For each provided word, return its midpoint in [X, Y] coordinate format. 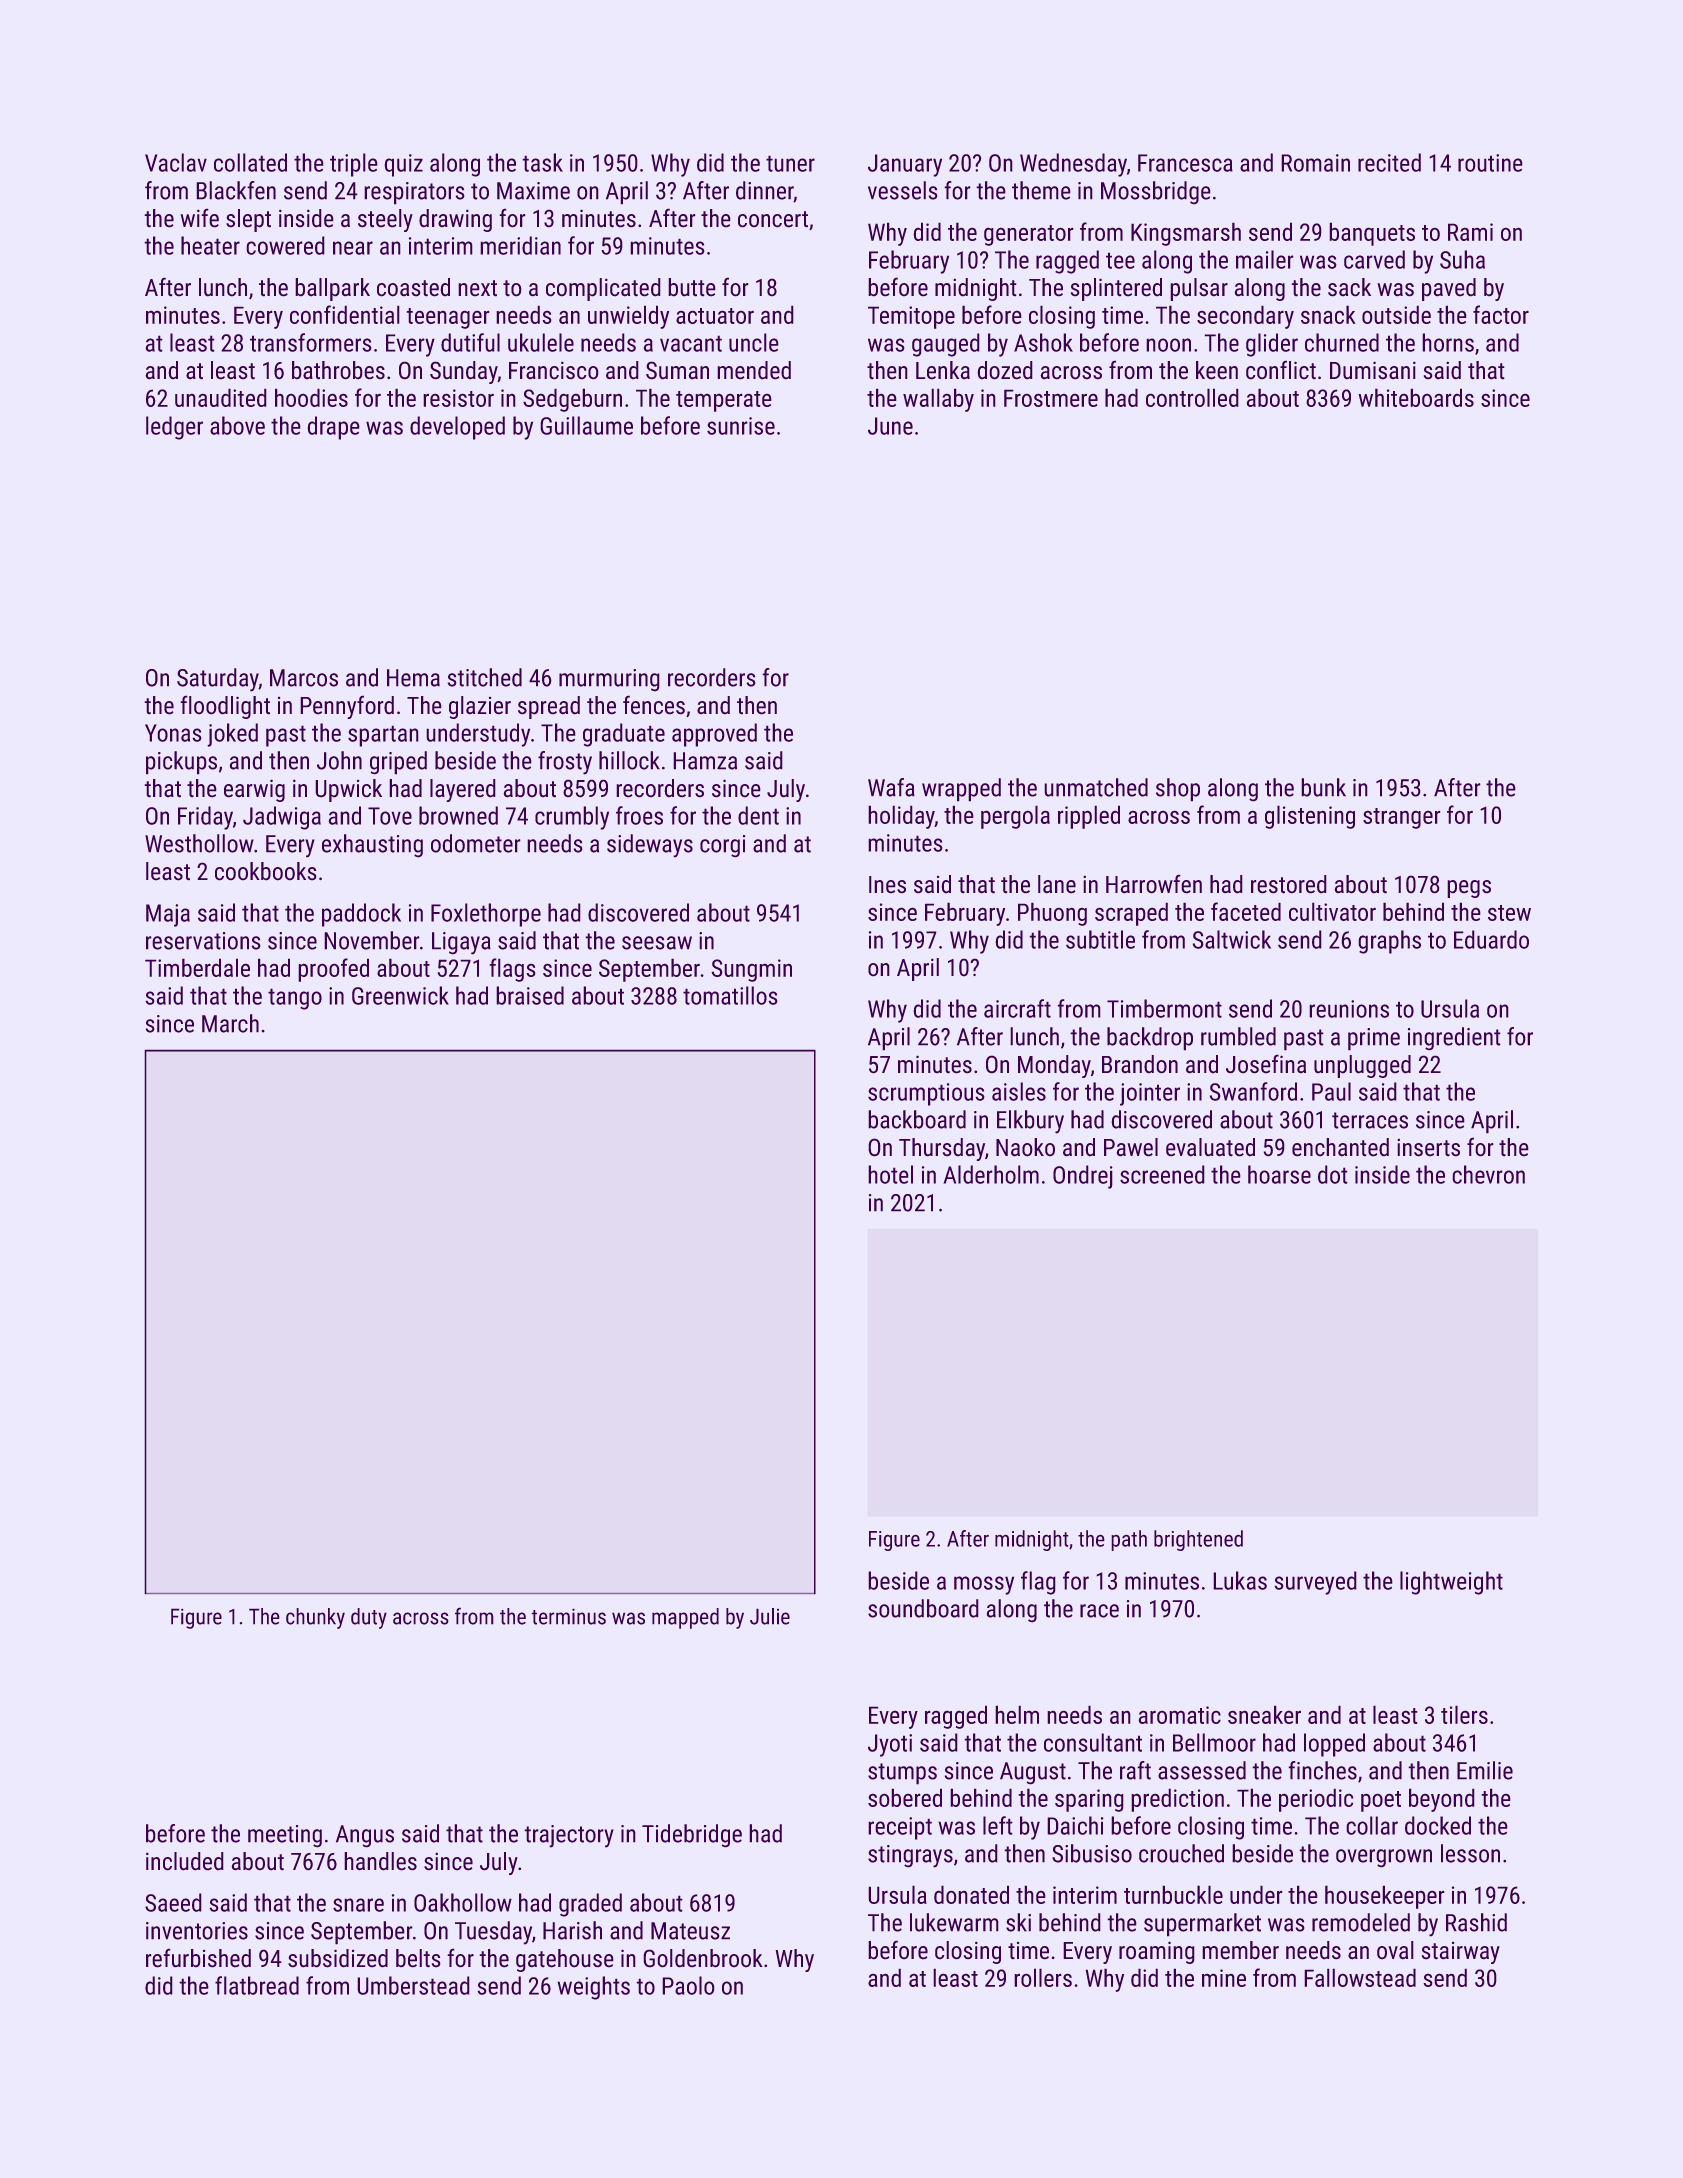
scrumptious [926, 1094]
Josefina [1266, 1064]
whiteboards [1416, 397]
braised [530, 995]
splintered [1116, 289]
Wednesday [1073, 165]
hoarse [1279, 1174]
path [1129, 1540]
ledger [174, 428]
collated [250, 162]
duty [369, 1618]
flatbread [257, 1985]
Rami [1470, 232]
